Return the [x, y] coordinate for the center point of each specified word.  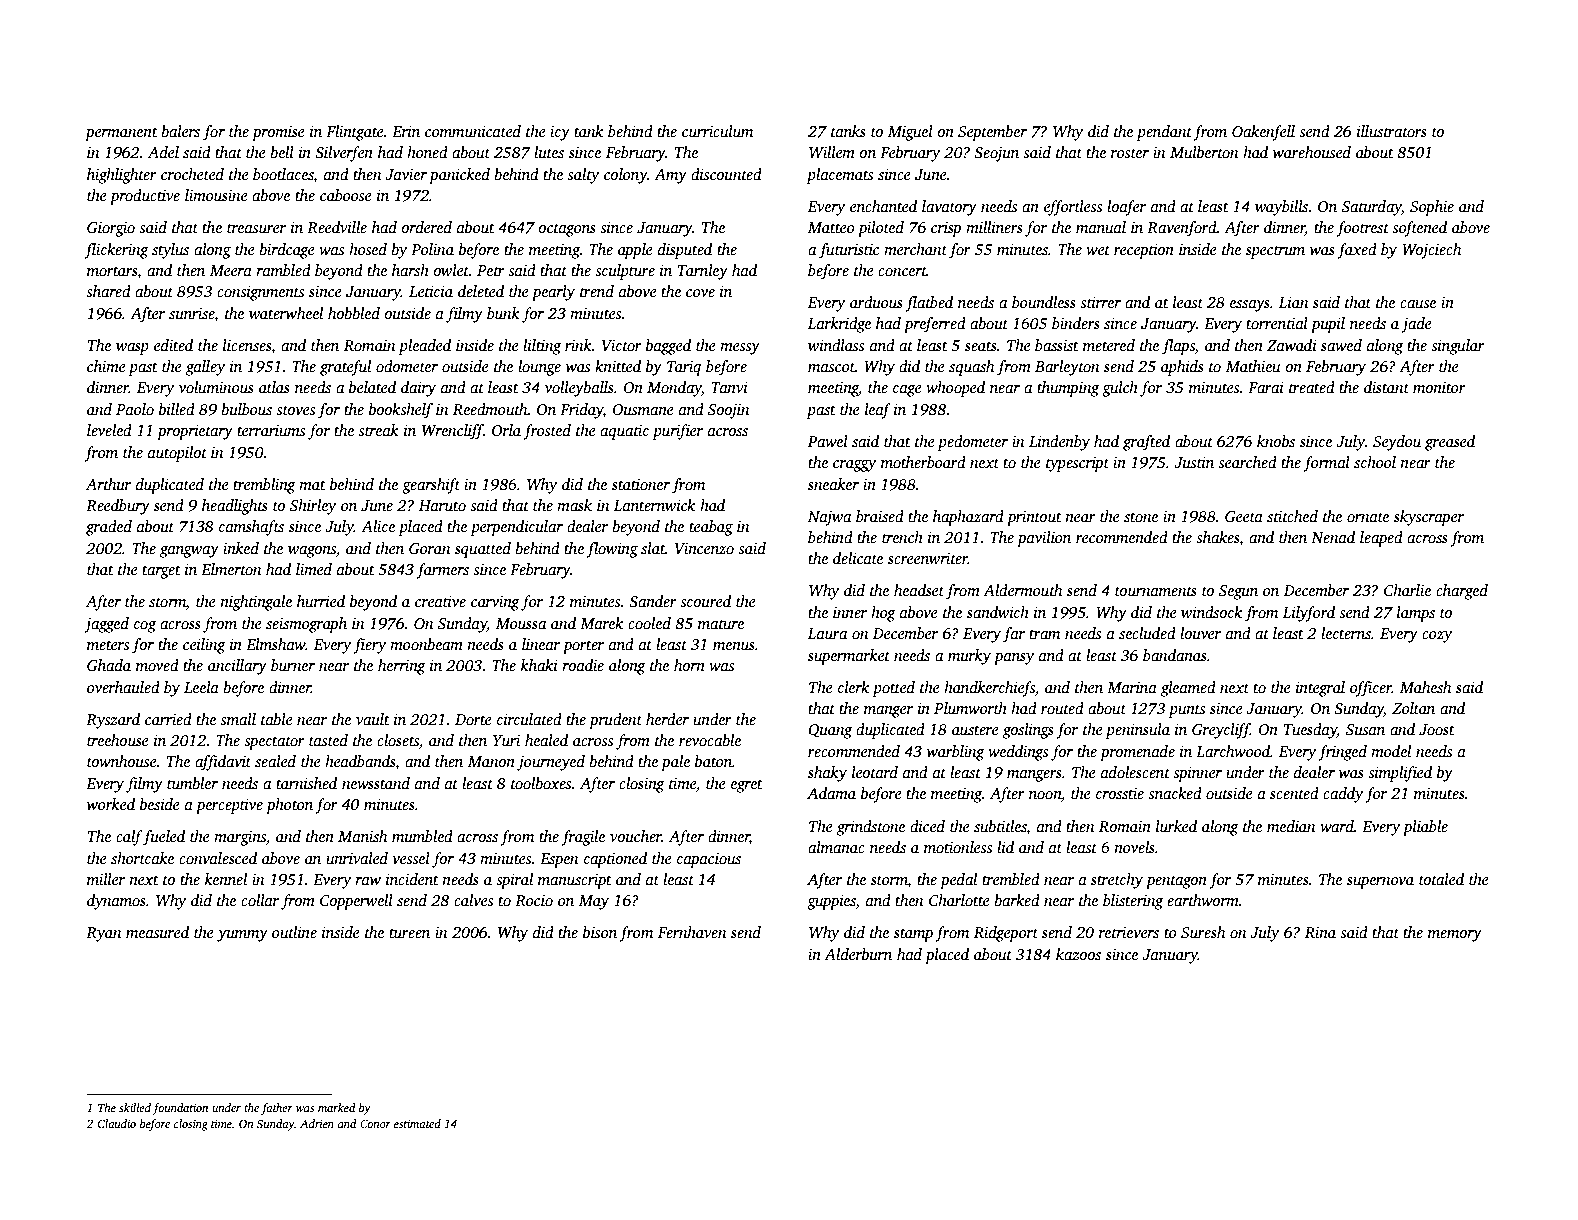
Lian [1294, 302]
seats [981, 346]
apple [635, 251]
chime [106, 366]
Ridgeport [1006, 934]
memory [1455, 936]
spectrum [1275, 252]
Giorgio [111, 229]
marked [337, 1107]
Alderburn [858, 954]
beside [160, 804]
